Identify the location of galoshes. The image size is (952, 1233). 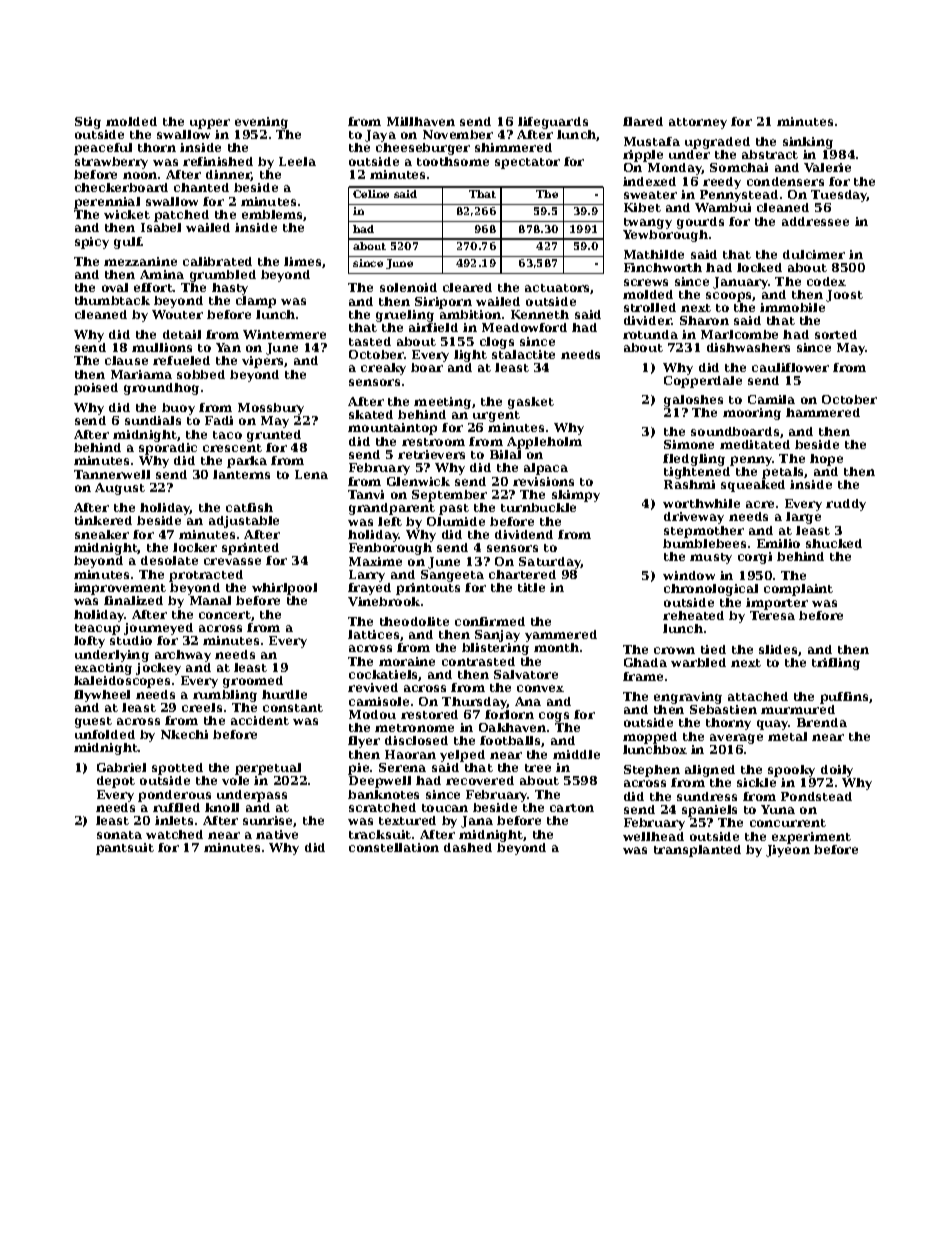
(693, 401).
